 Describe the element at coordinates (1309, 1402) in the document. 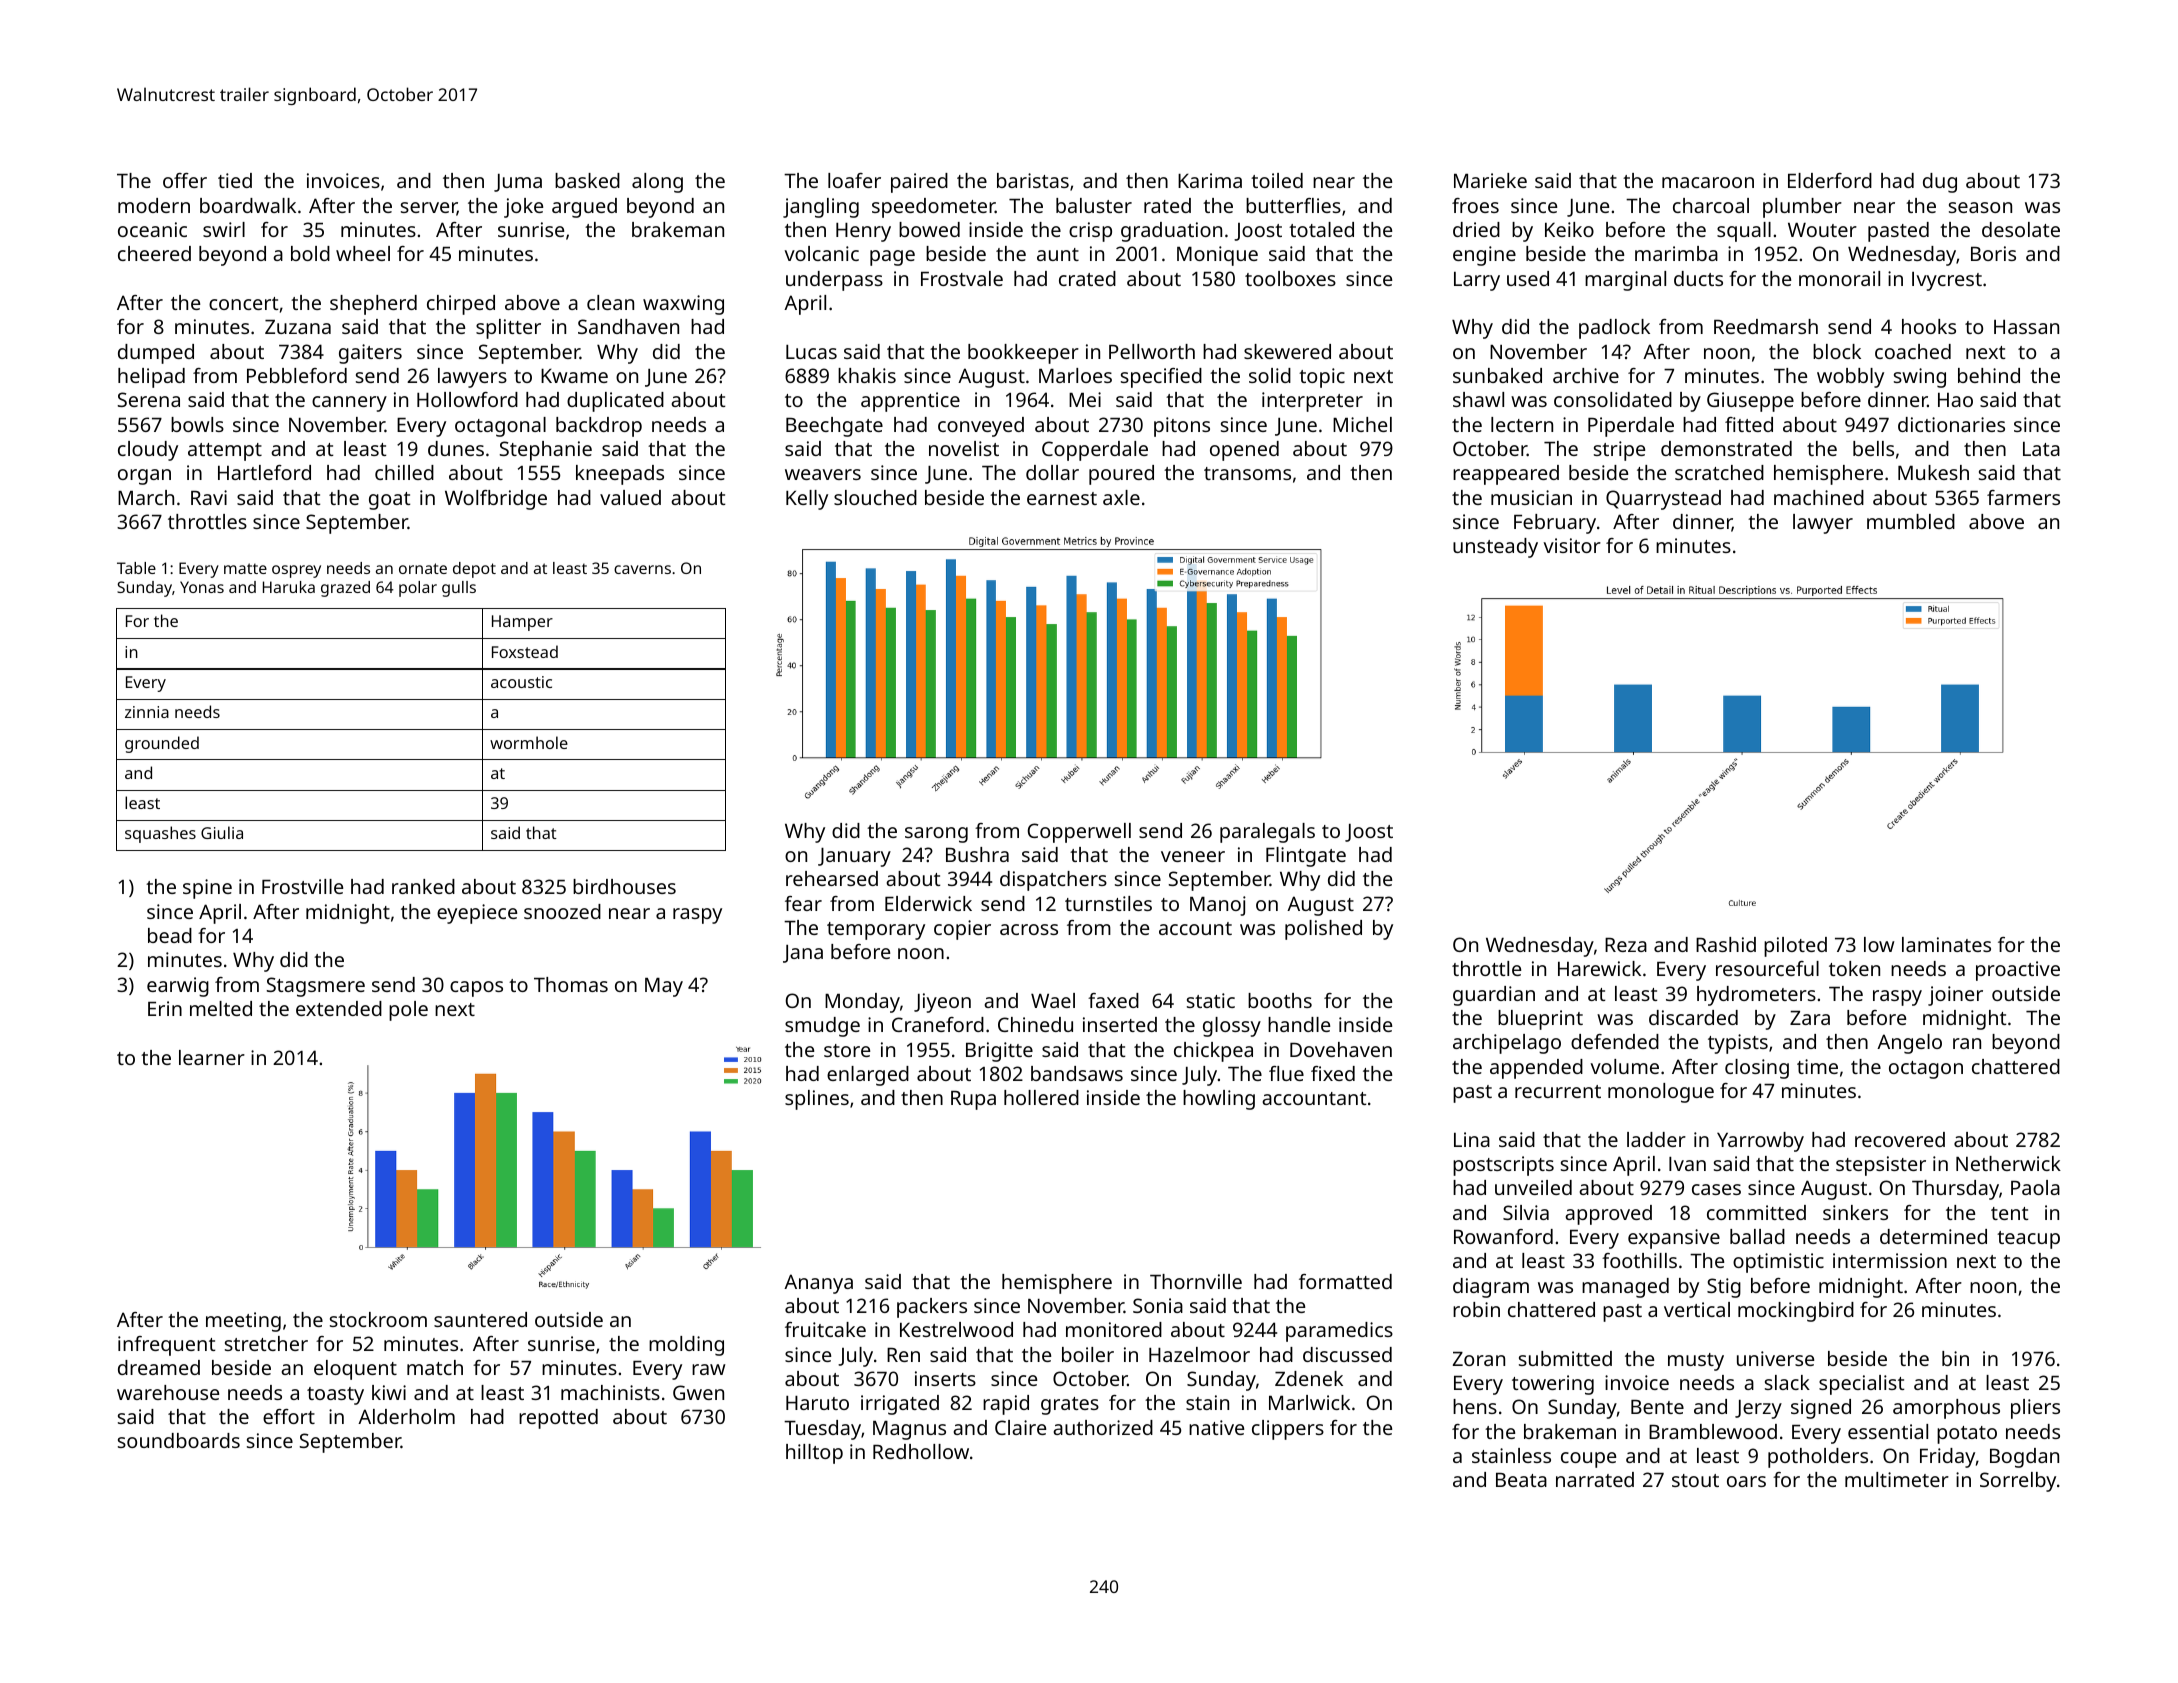

I see `Marlwick` at that location.
